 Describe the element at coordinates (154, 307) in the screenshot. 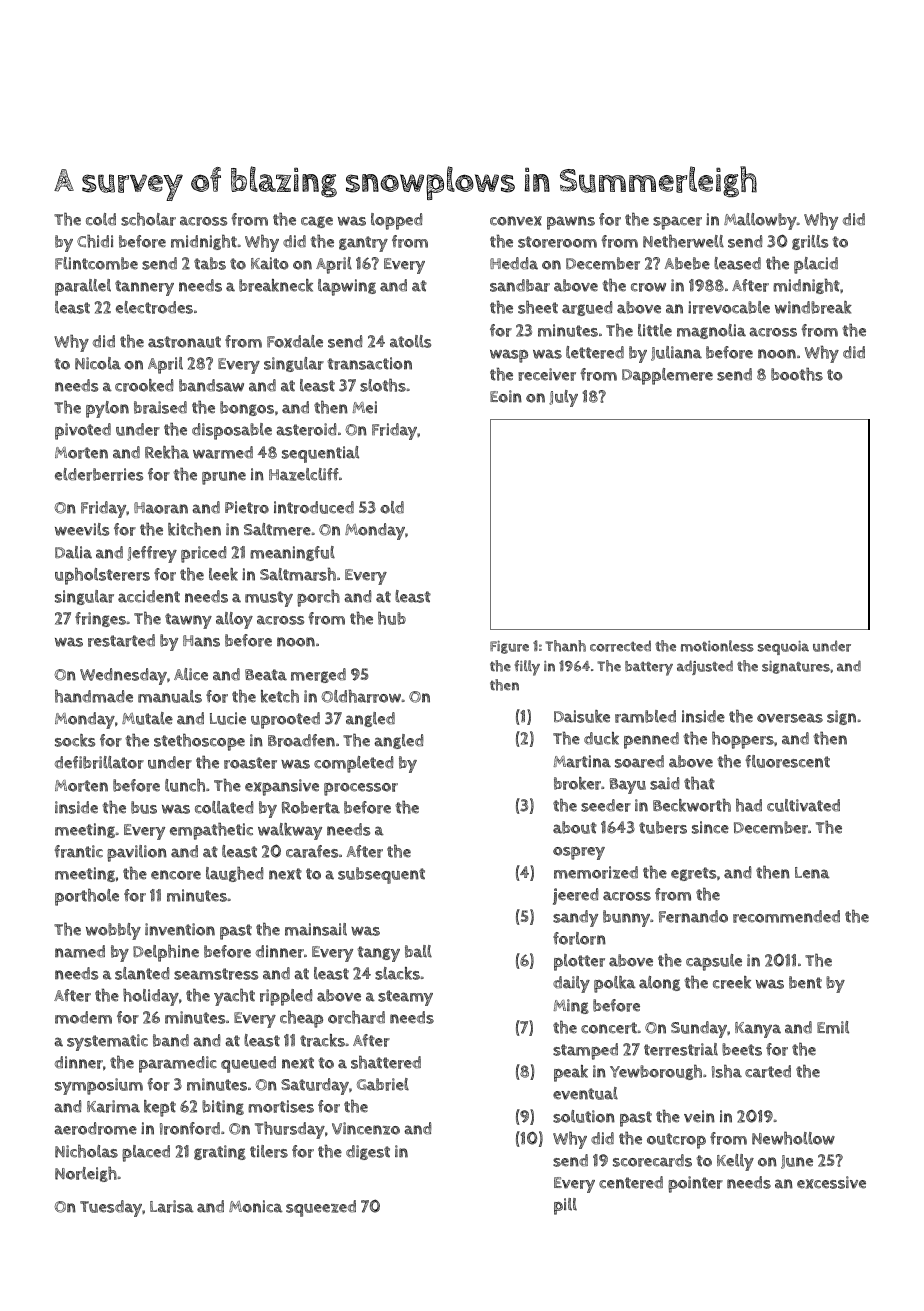

I see `electrodes` at that location.
